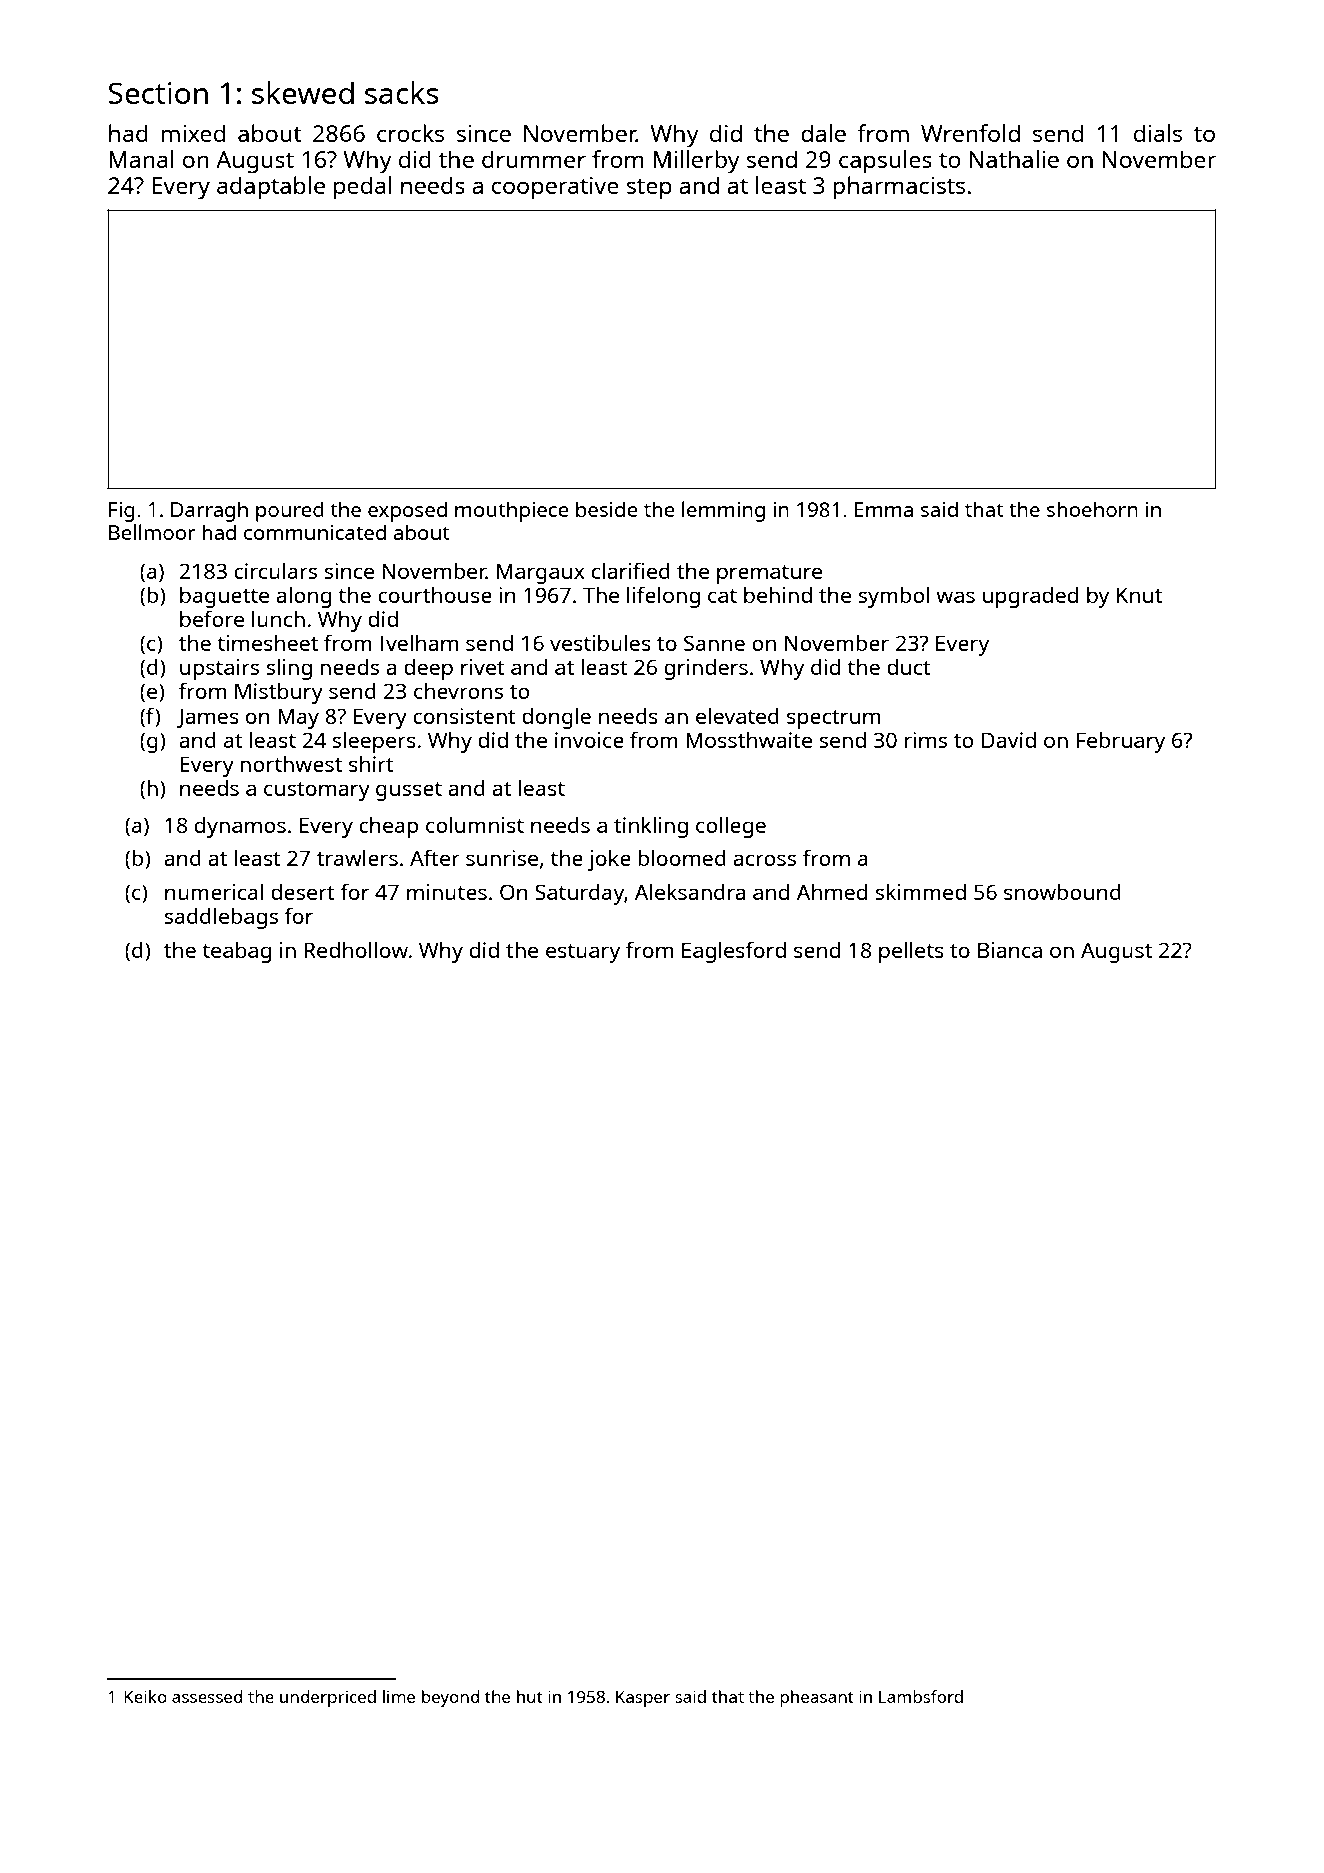 This screenshot has width=1324, height=1873. What do you see at coordinates (371, 764) in the screenshot?
I see `shirt` at bounding box center [371, 764].
